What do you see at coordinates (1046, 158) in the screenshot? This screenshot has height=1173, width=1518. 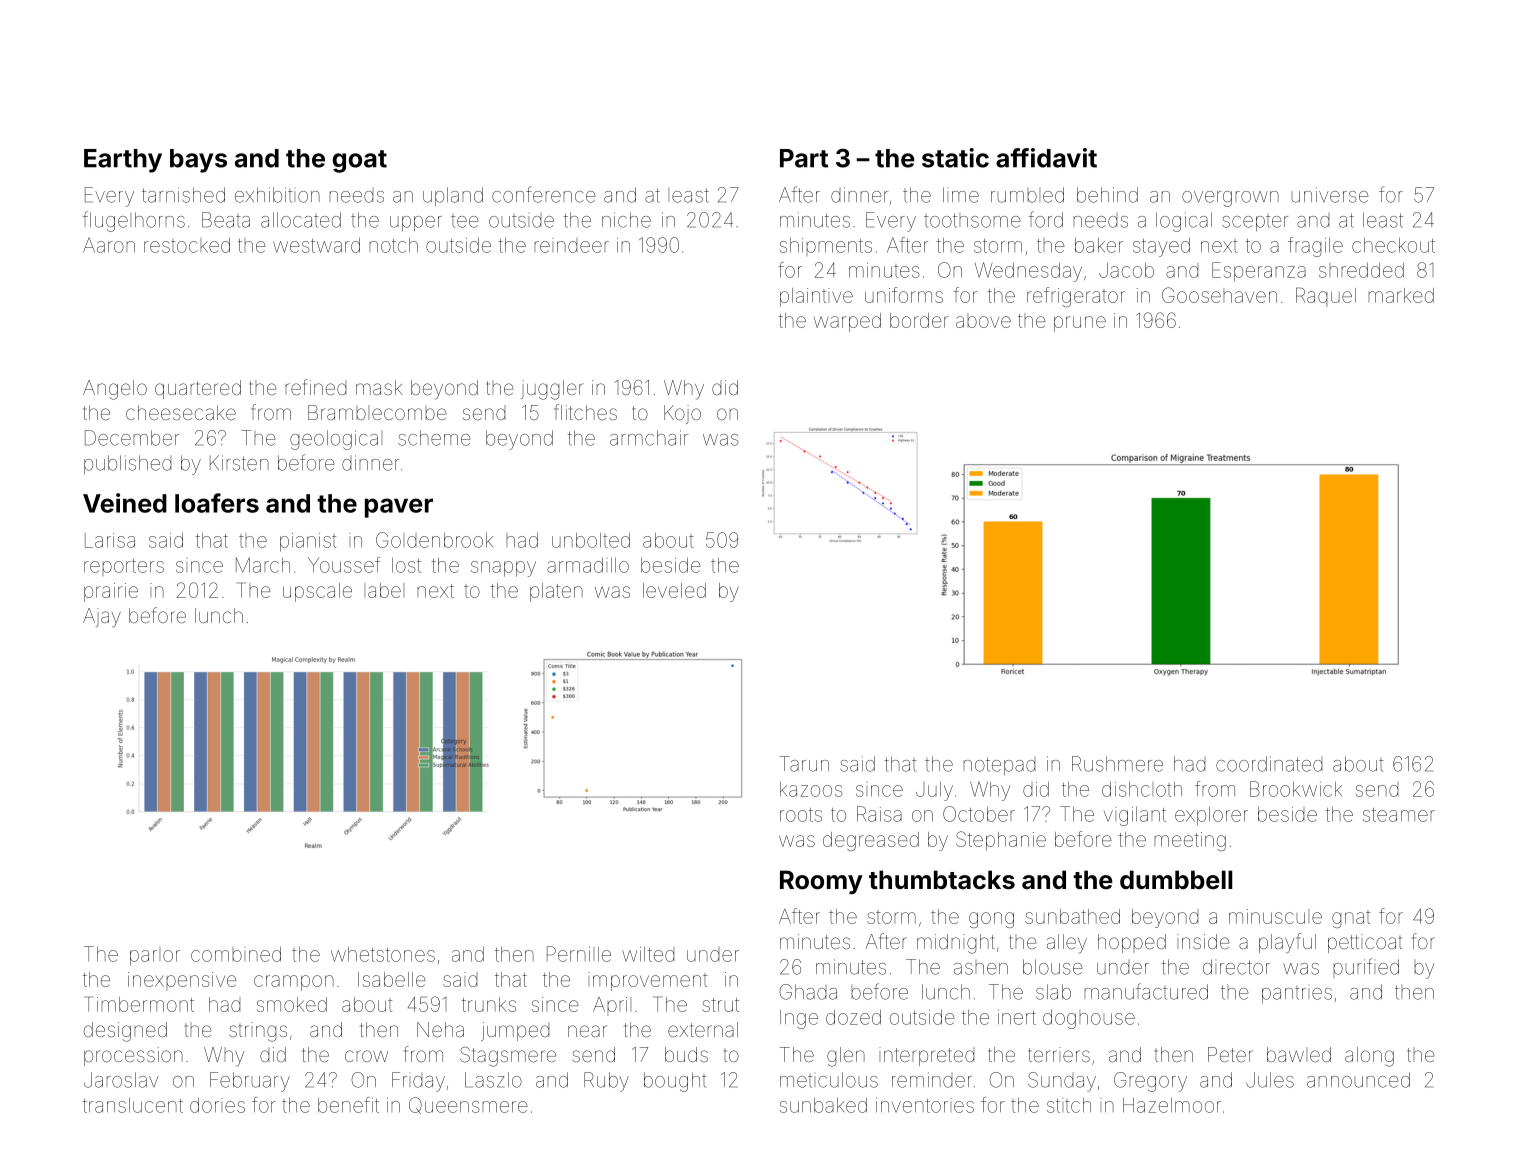 I see `affidavit` at bounding box center [1046, 158].
